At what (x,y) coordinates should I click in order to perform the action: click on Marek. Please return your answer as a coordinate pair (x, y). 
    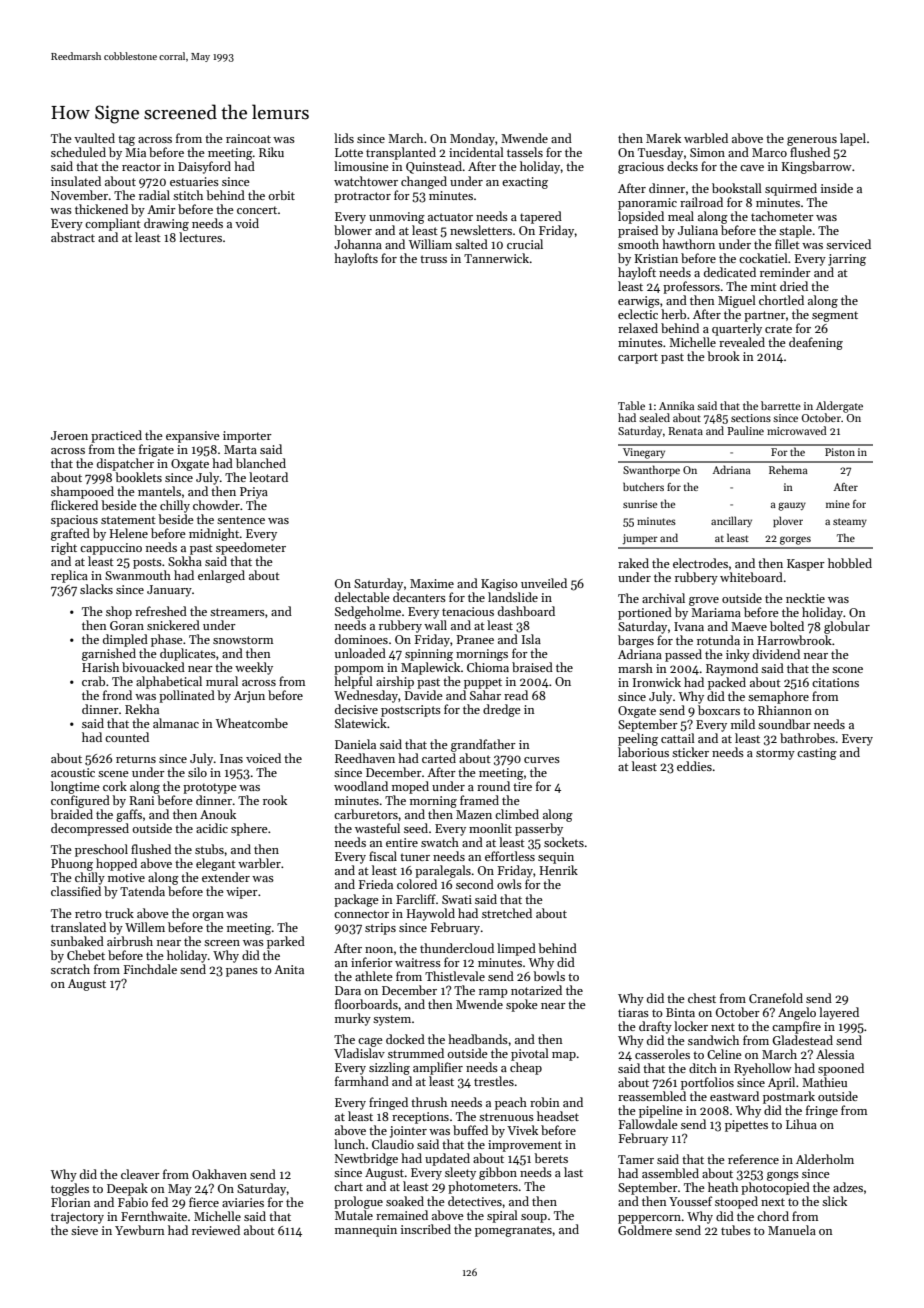
    Looking at the image, I should click on (663, 138).
